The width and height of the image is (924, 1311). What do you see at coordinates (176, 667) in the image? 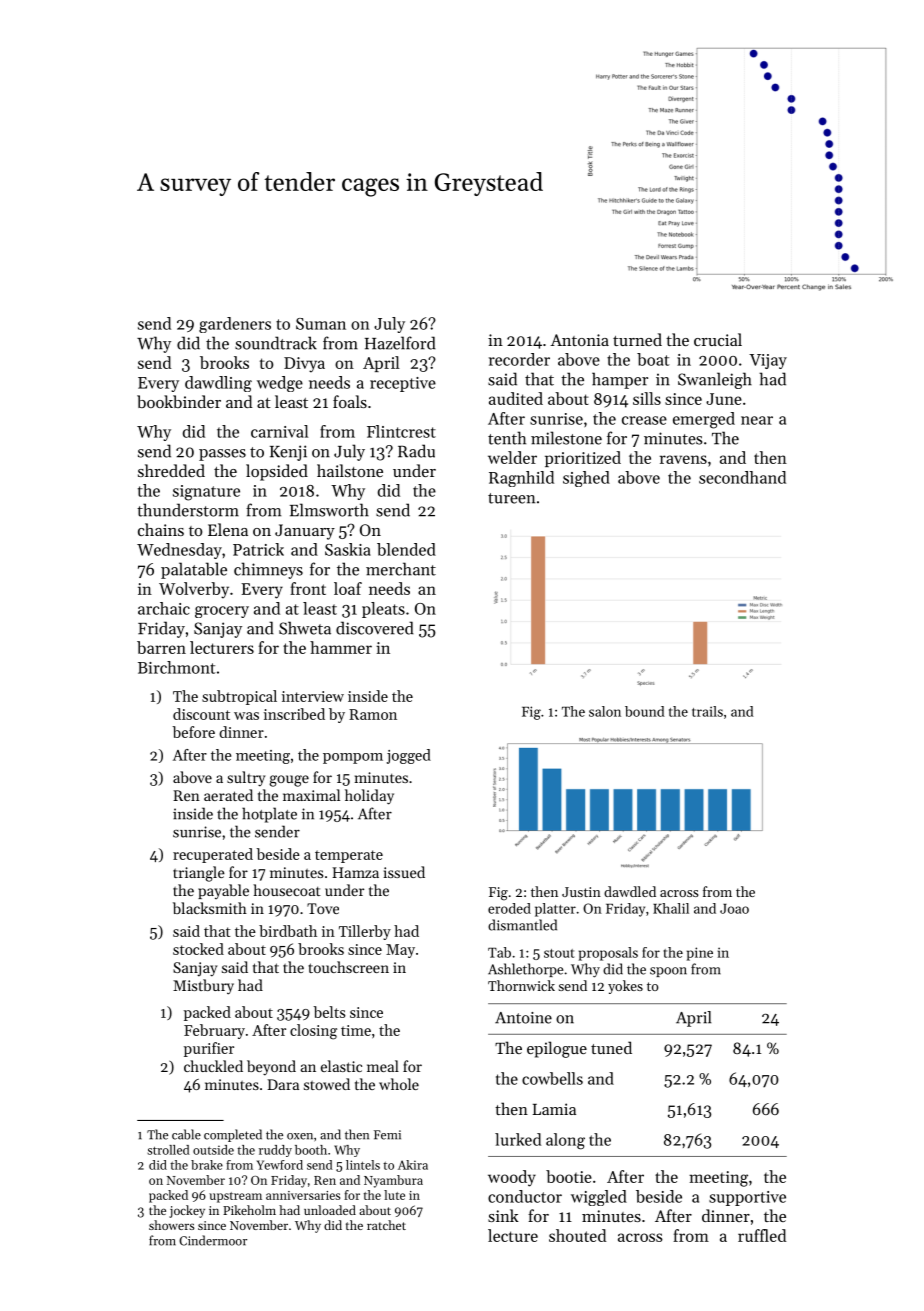
I see `Birchmont` at bounding box center [176, 667].
